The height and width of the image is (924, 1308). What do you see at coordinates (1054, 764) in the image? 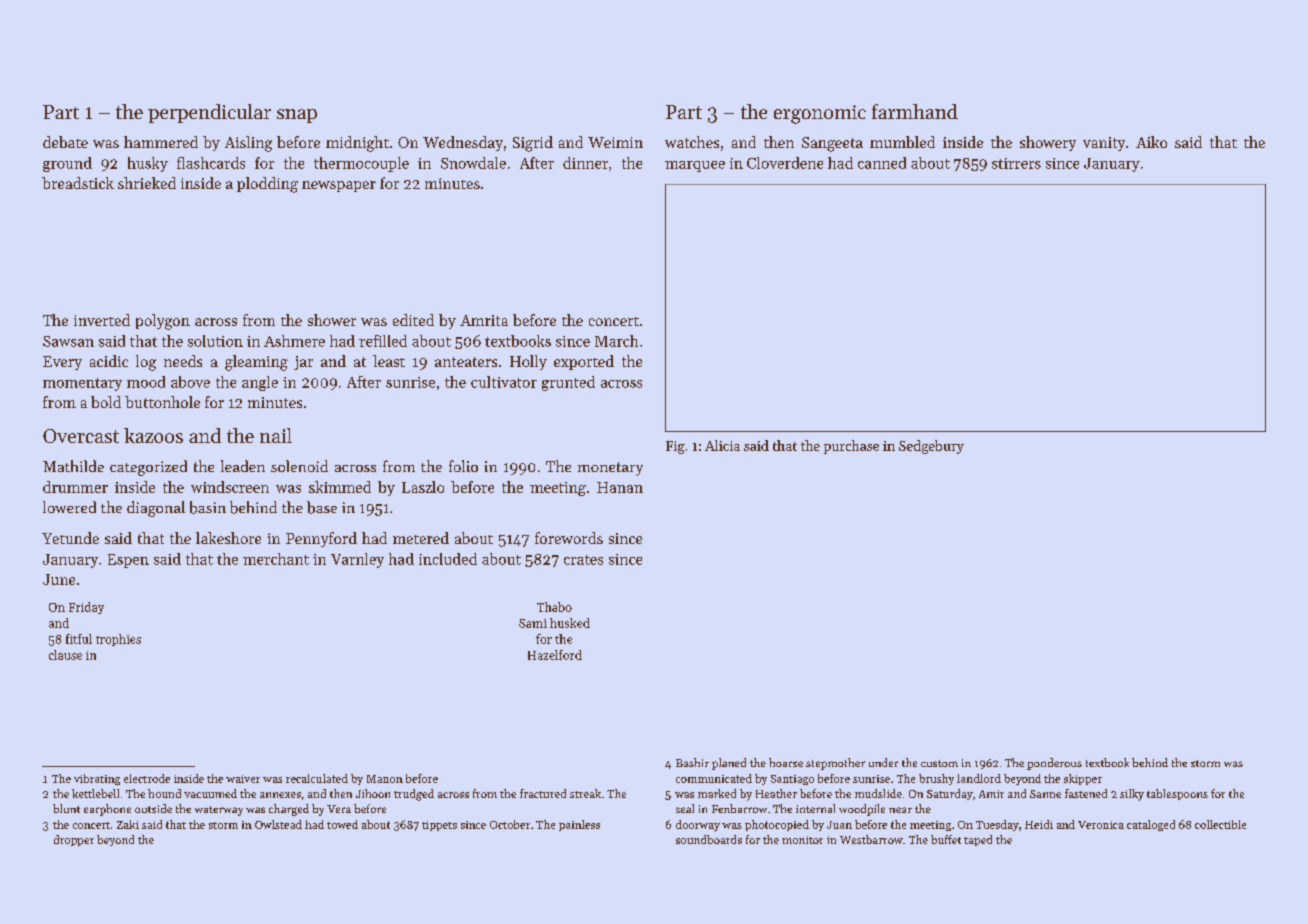
I see `ponderous` at bounding box center [1054, 764].
